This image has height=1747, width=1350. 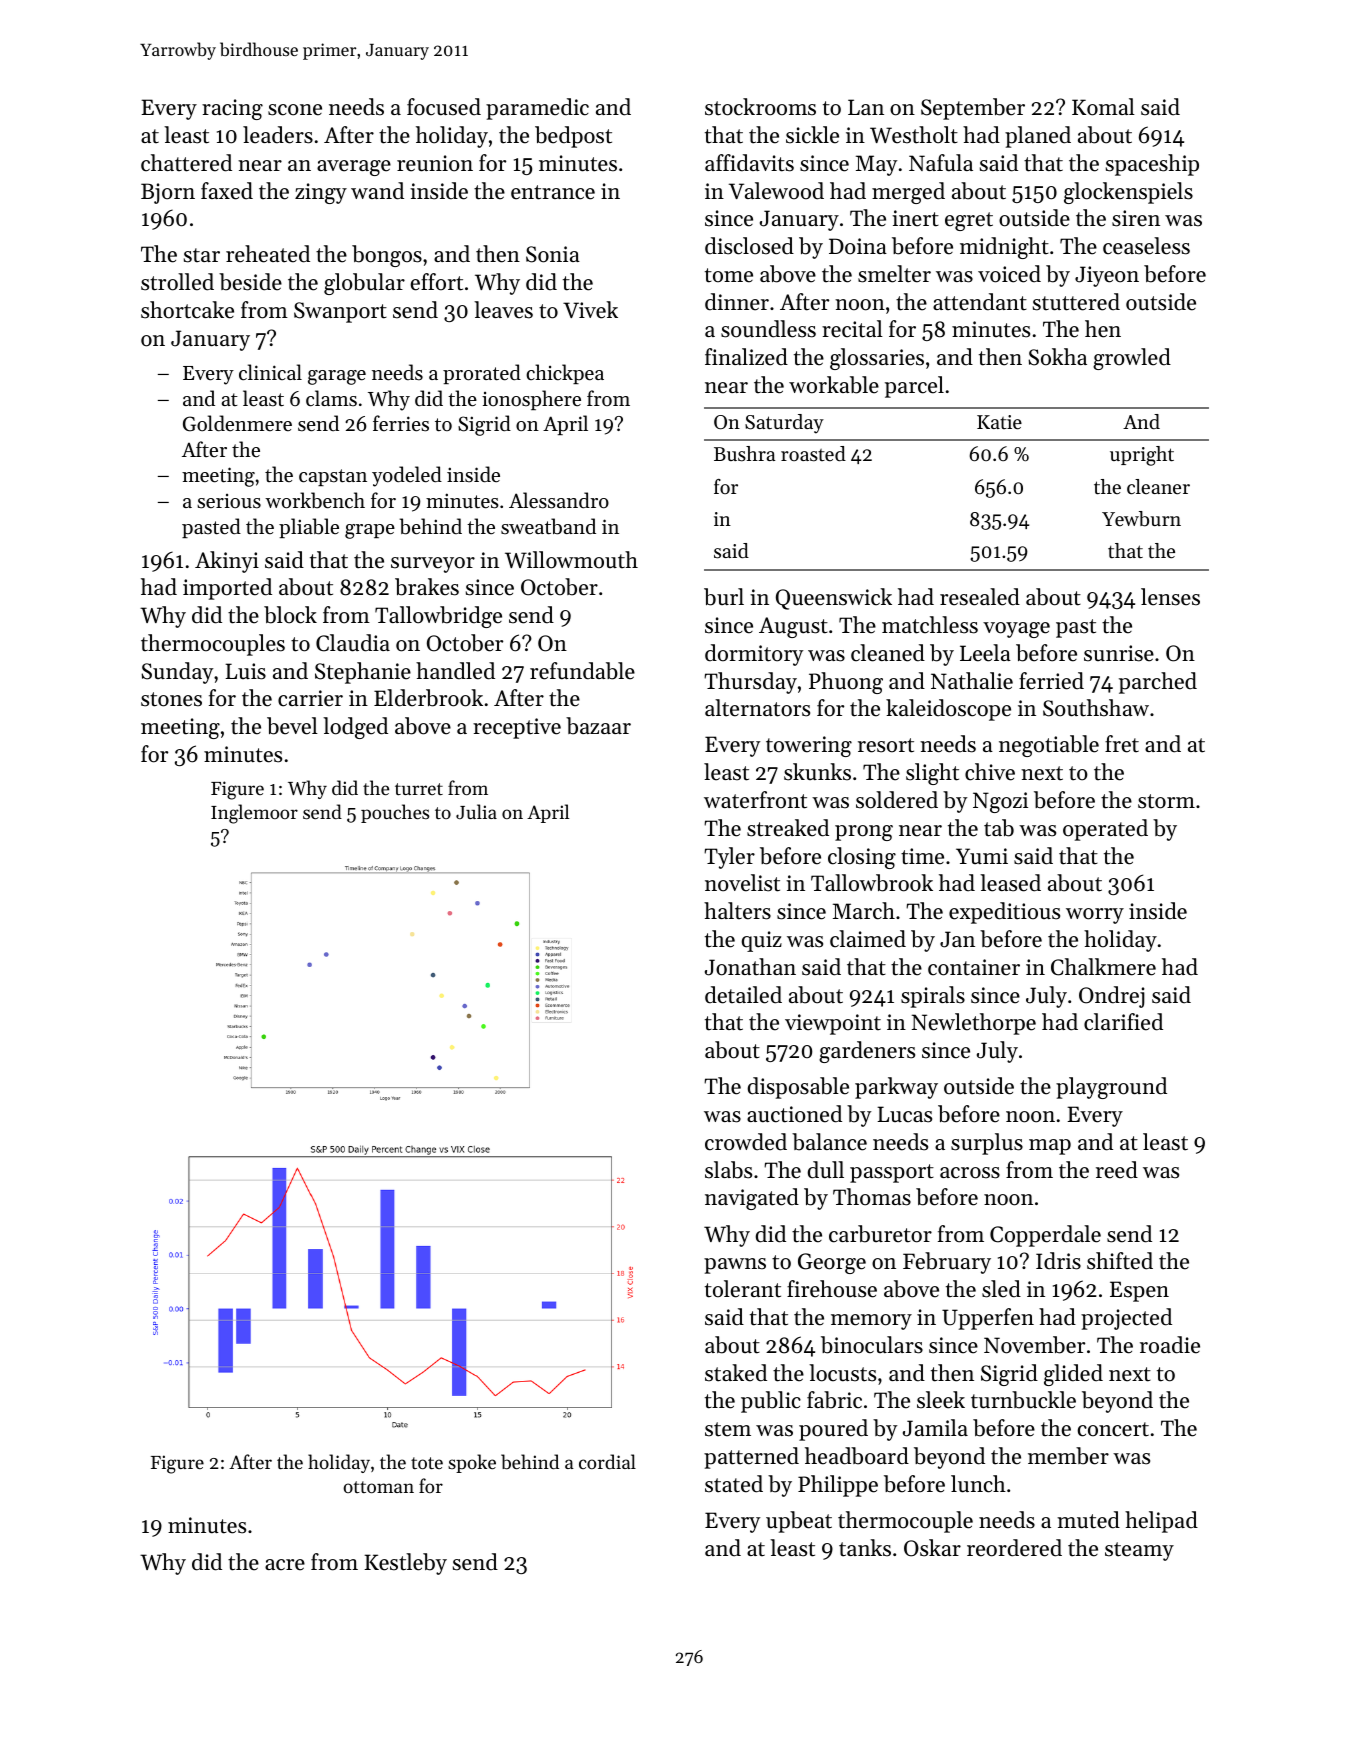 What do you see at coordinates (590, 310) in the image?
I see `Vivek` at bounding box center [590, 310].
